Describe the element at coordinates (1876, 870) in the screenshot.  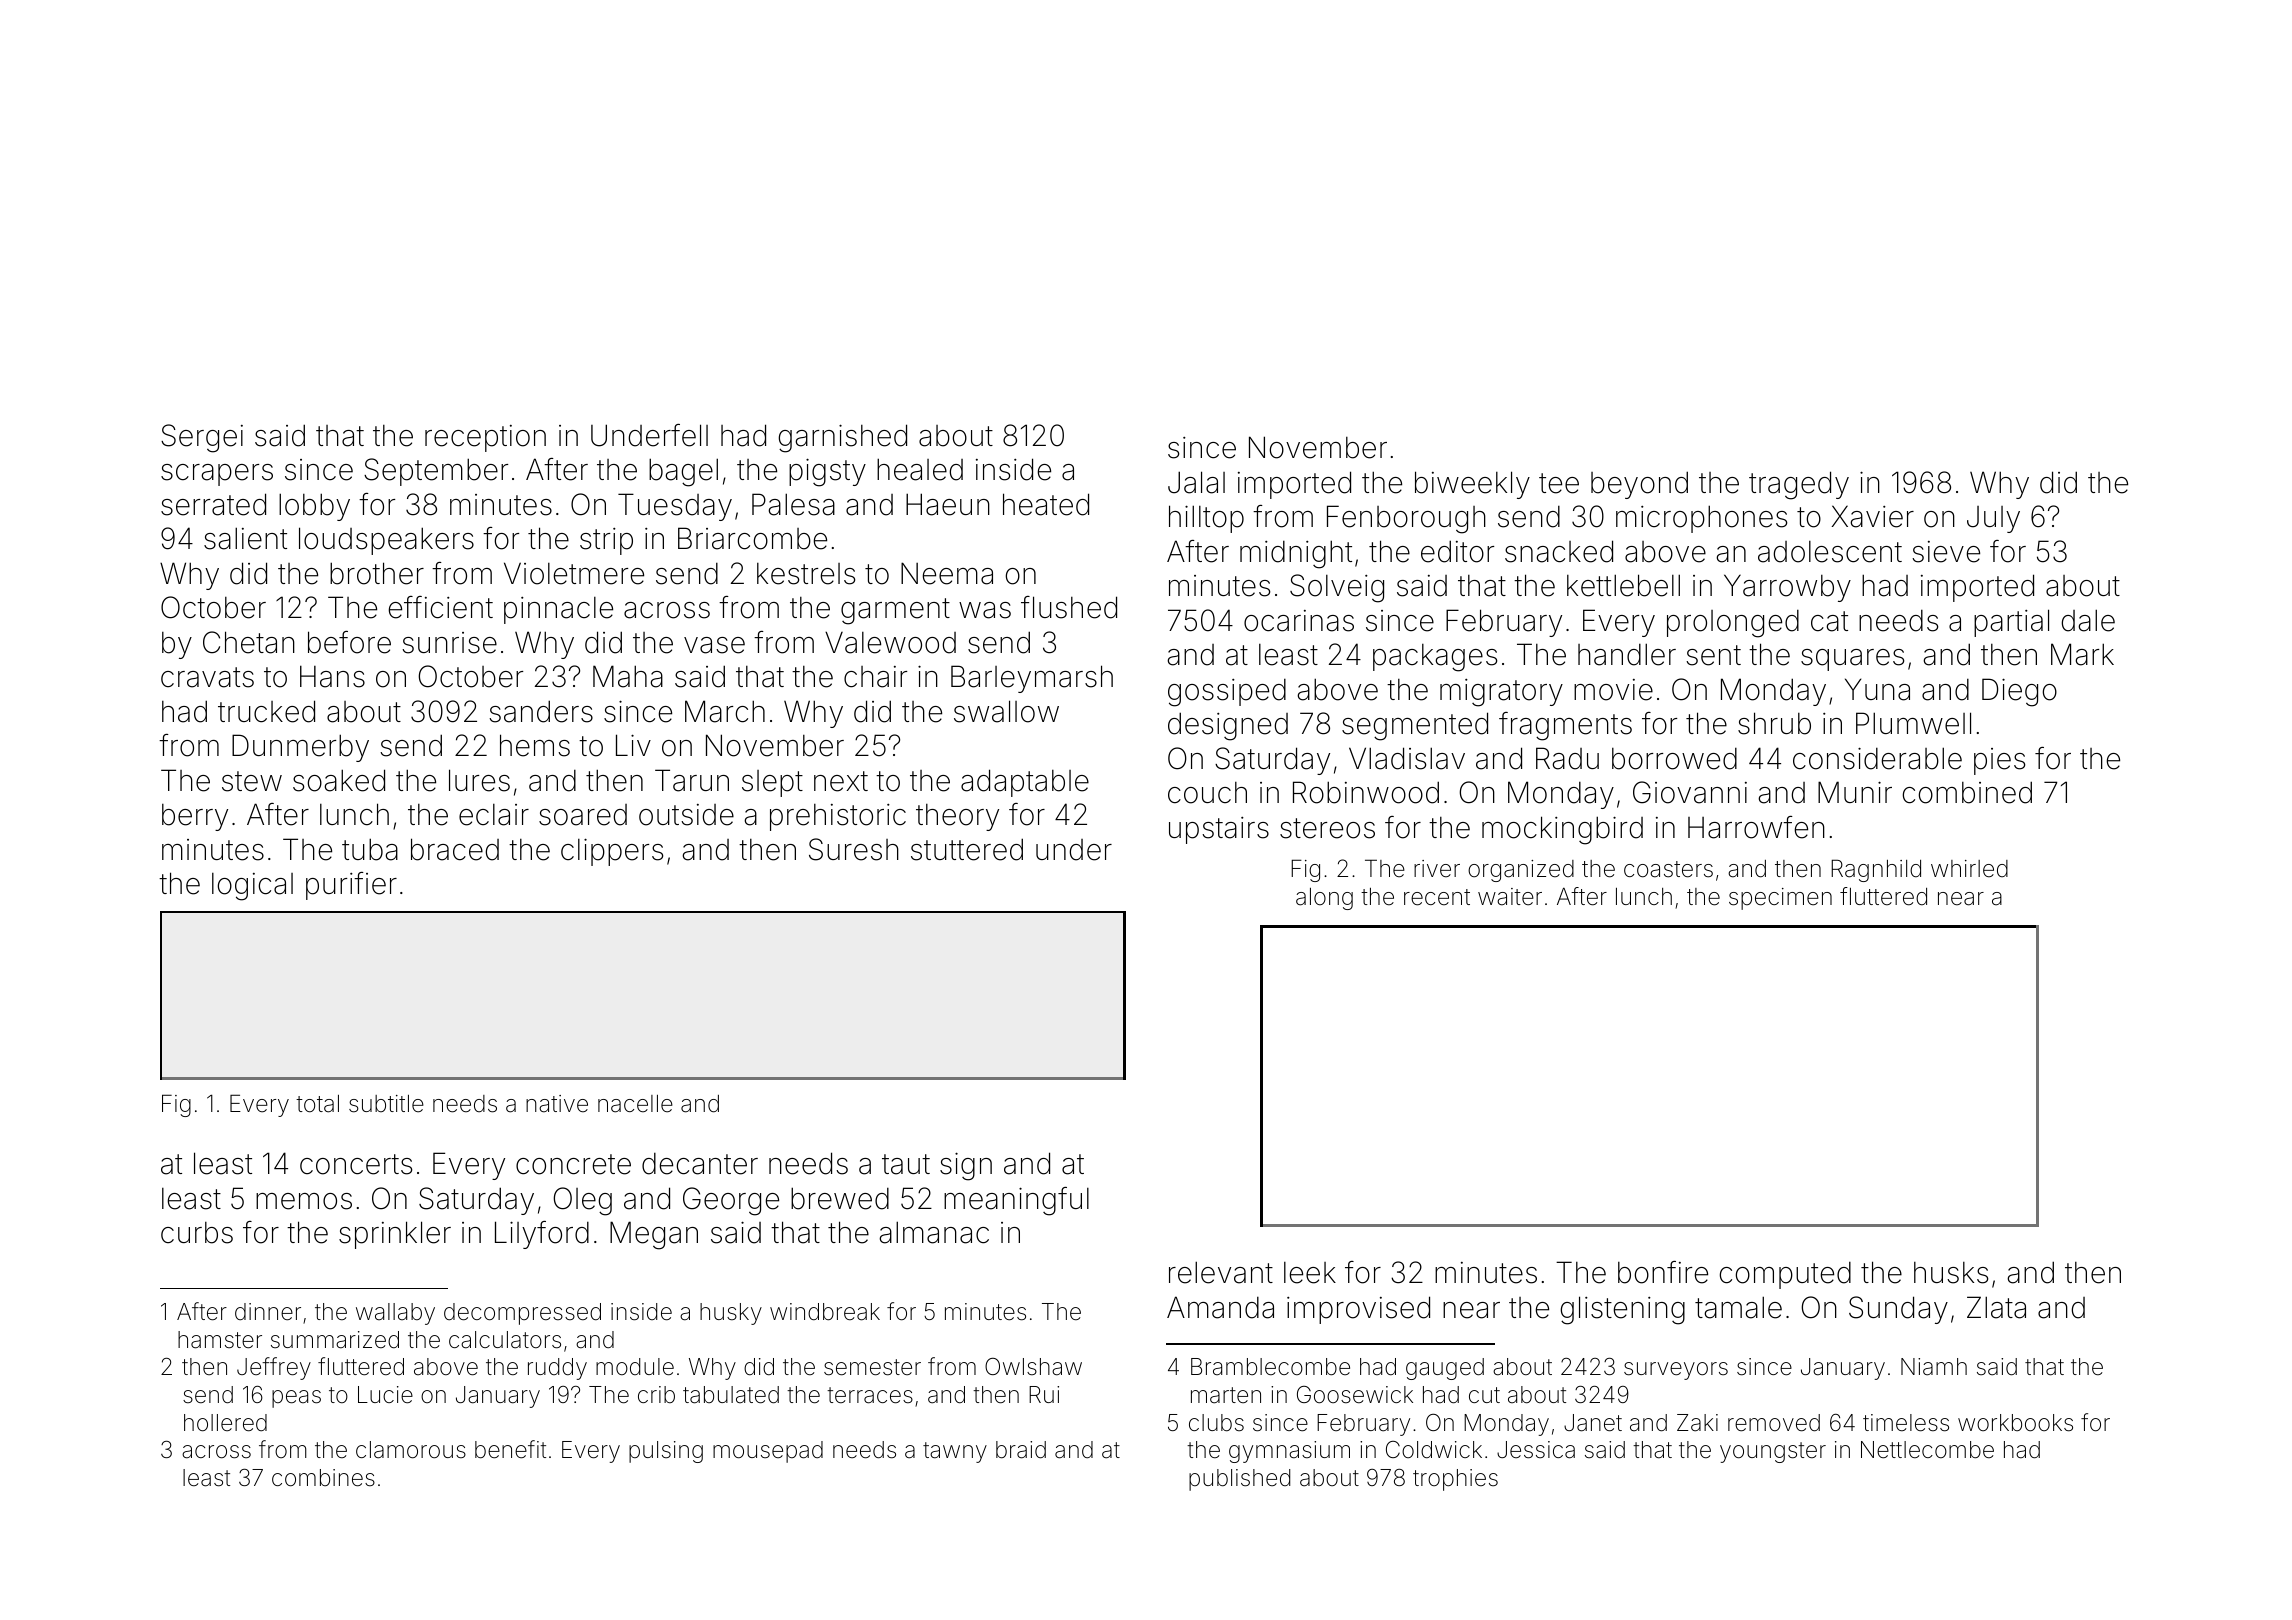
I see `Ragnhild` at that location.
